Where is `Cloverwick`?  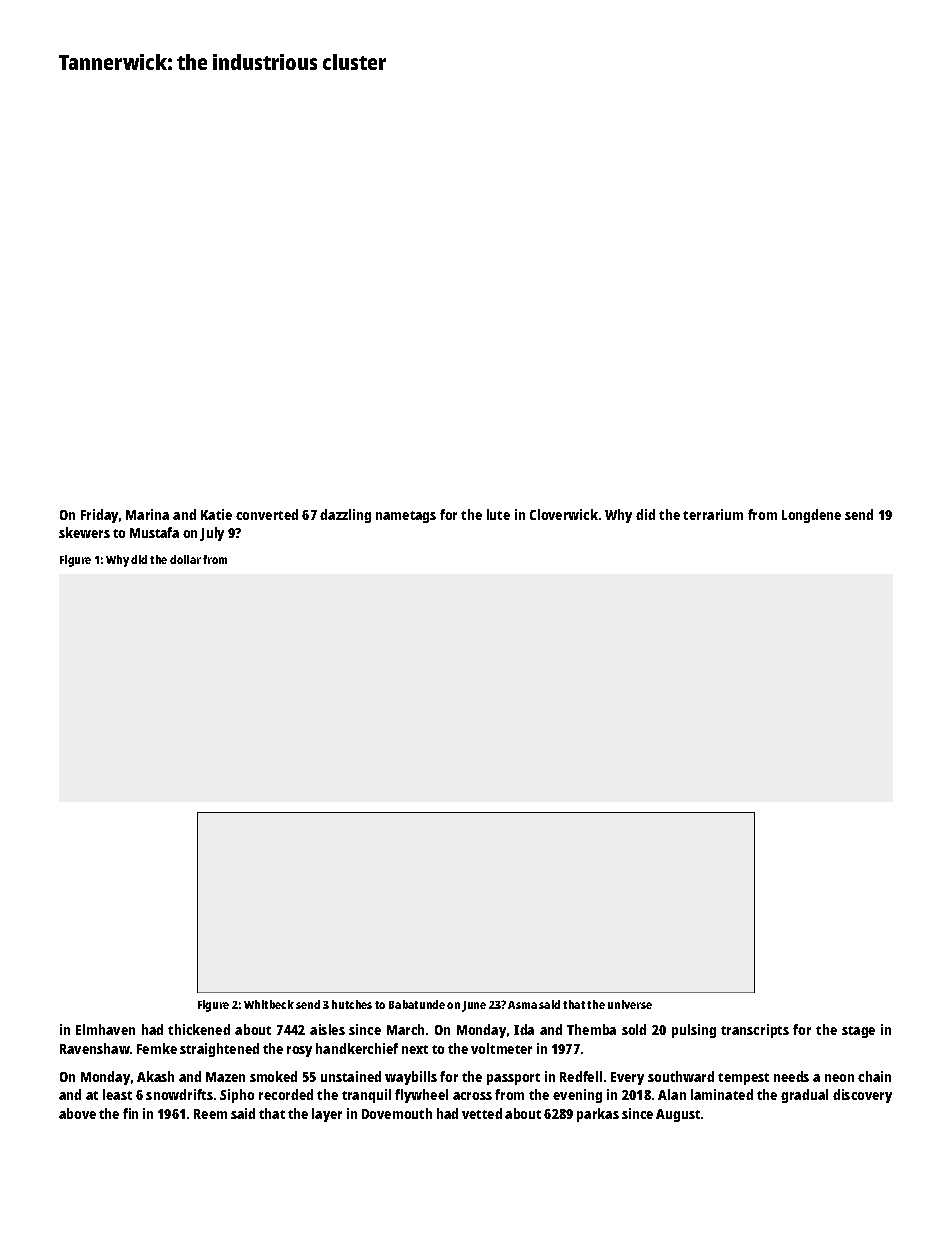
Cloverwick is located at coordinates (564, 514).
